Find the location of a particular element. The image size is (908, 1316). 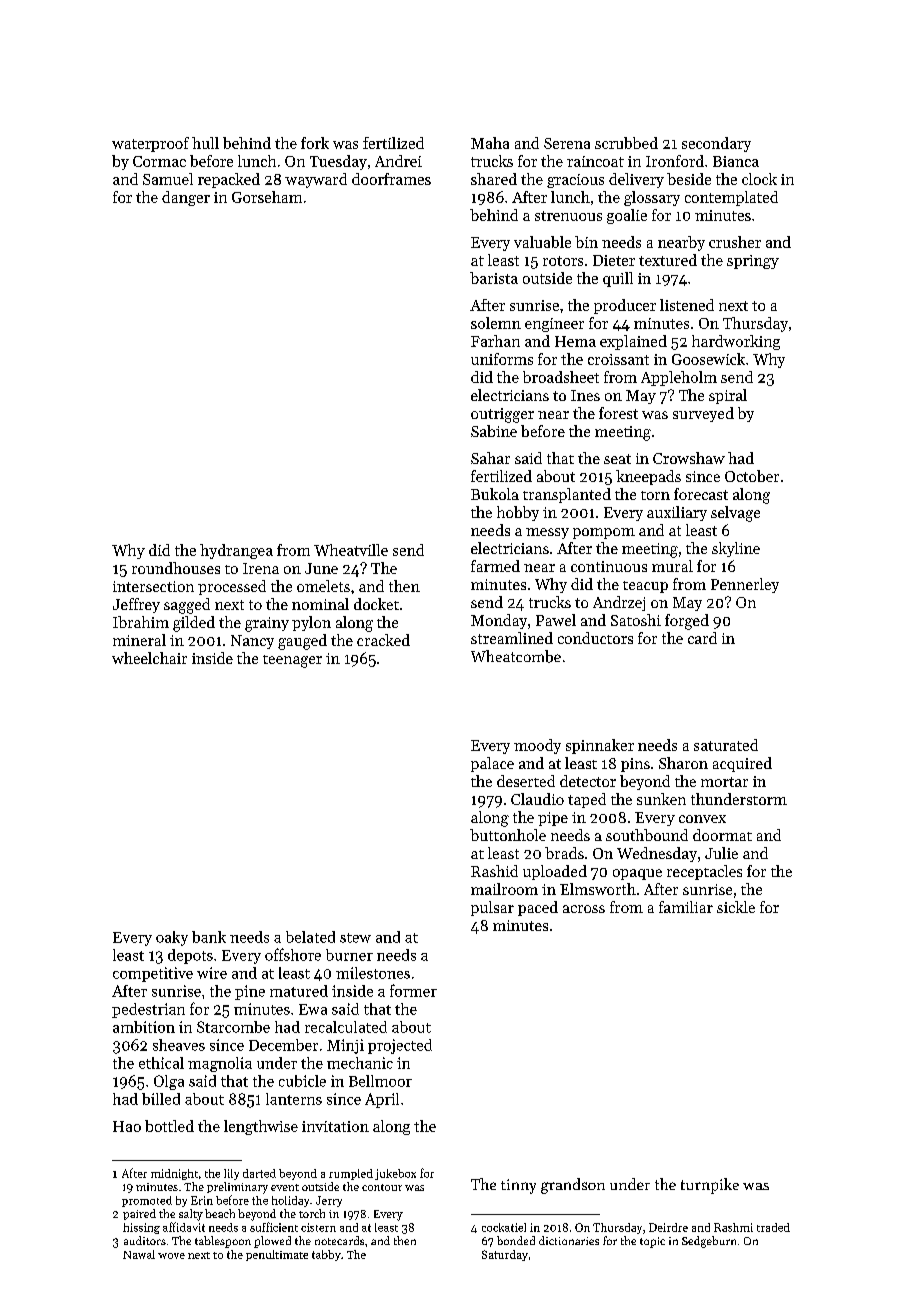

Samuel is located at coordinates (168, 179).
